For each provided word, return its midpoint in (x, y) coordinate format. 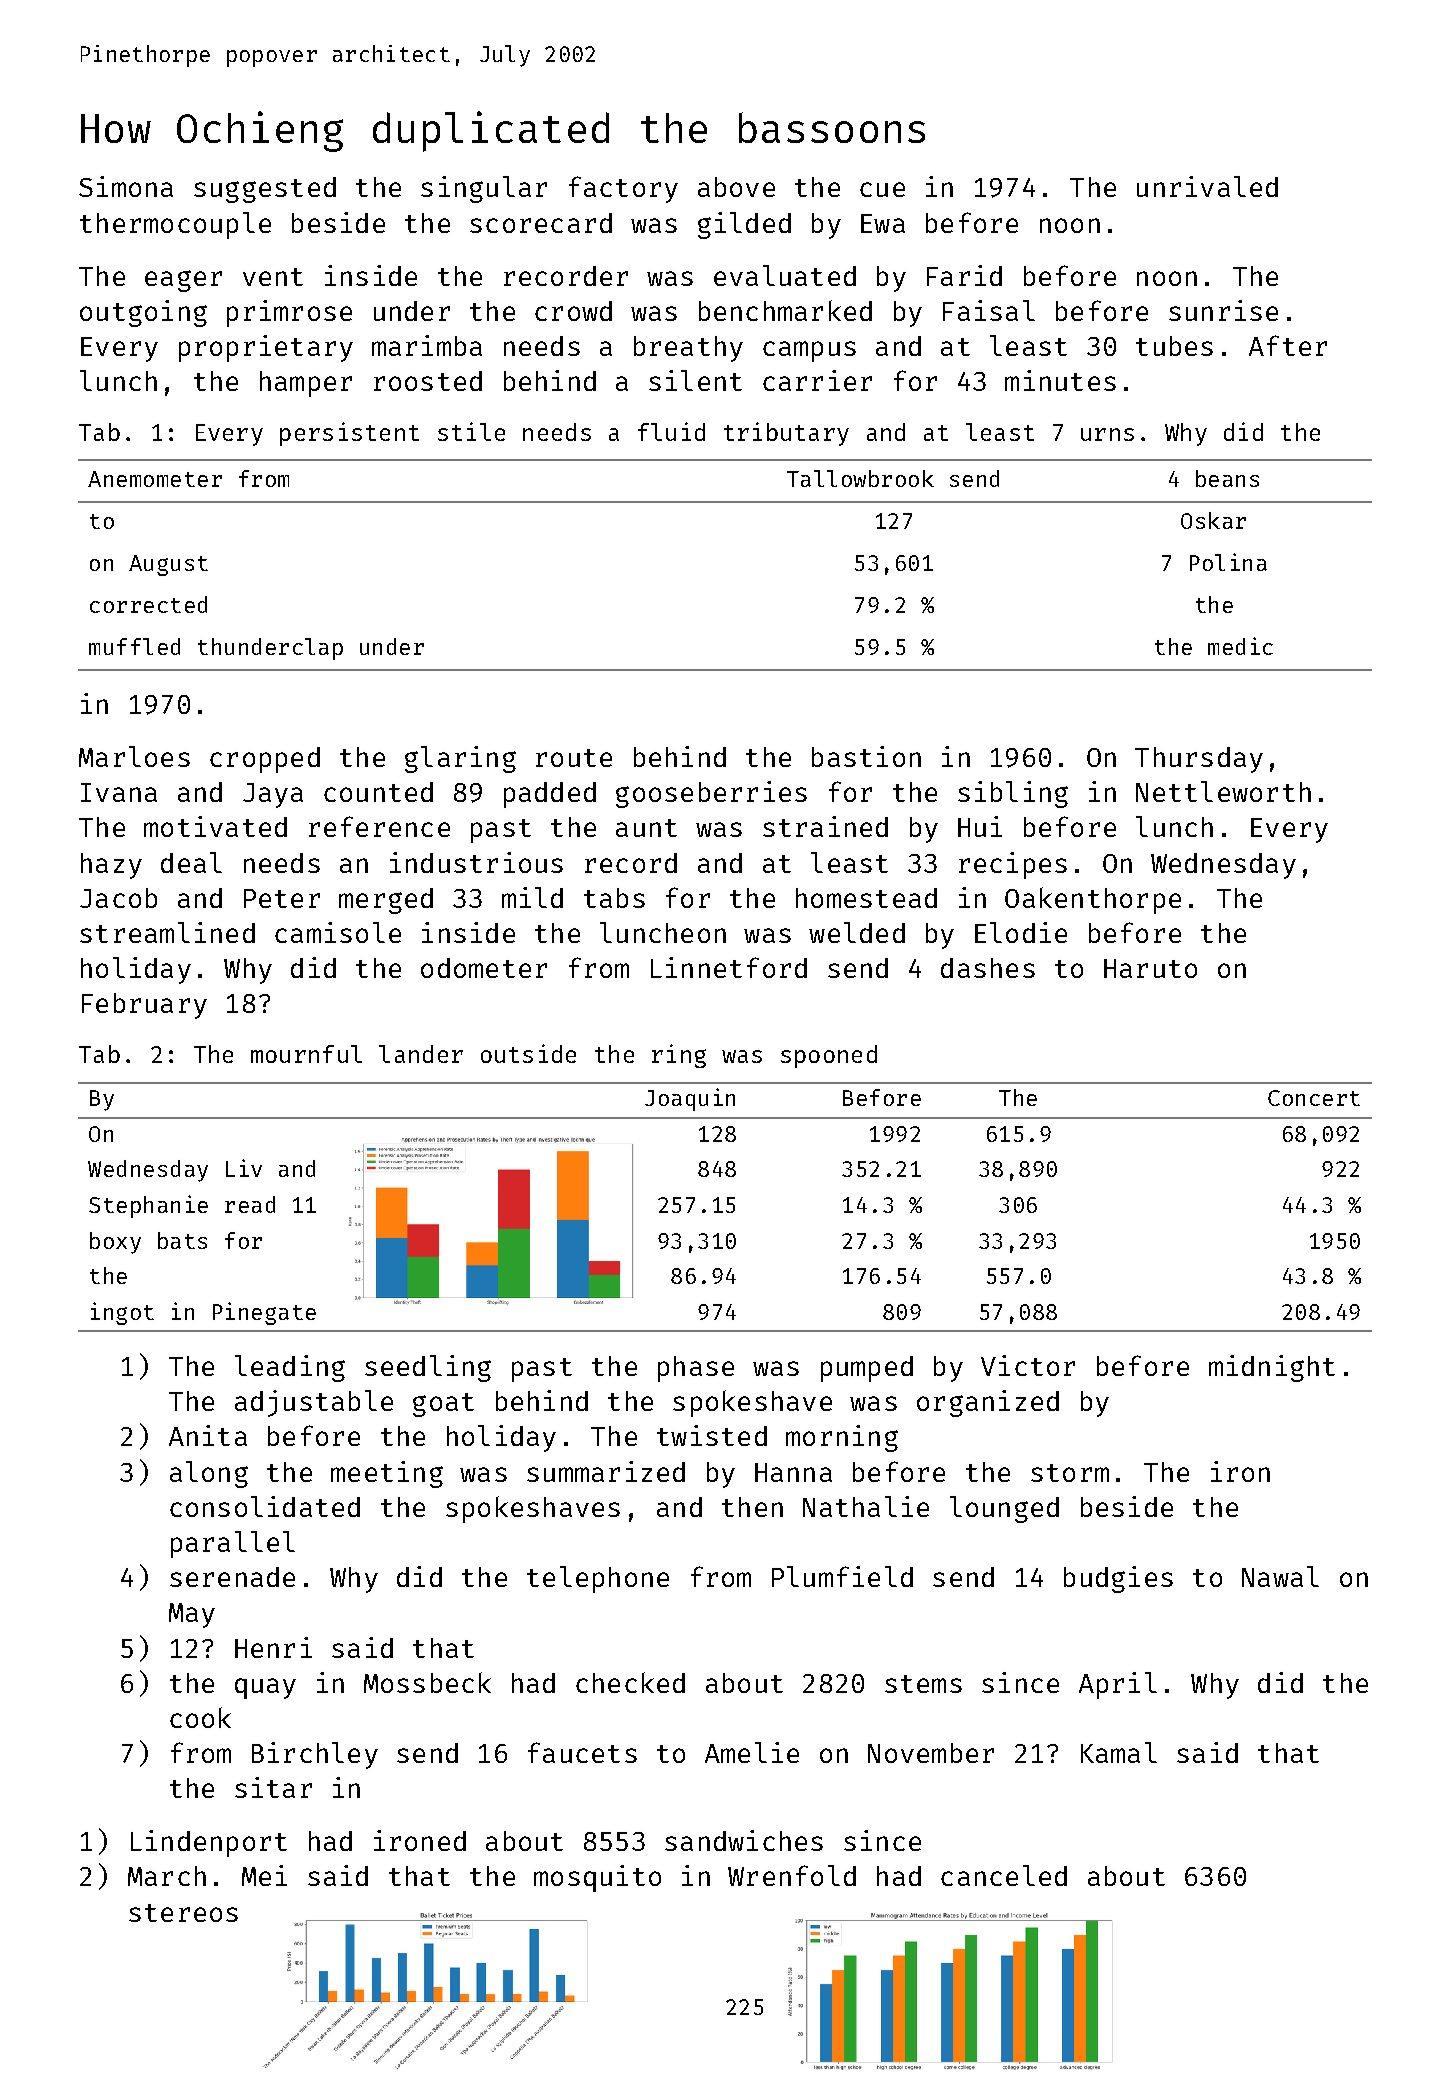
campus (809, 351)
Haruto (1150, 968)
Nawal (1280, 1576)
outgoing (143, 313)
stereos (183, 1913)
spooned (829, 1056)
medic (1240, 646)
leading (290, 1368)
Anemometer (155, 479)
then (752, 1507)
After (1288, 345)
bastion (866, 756)
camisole (338, 932)
